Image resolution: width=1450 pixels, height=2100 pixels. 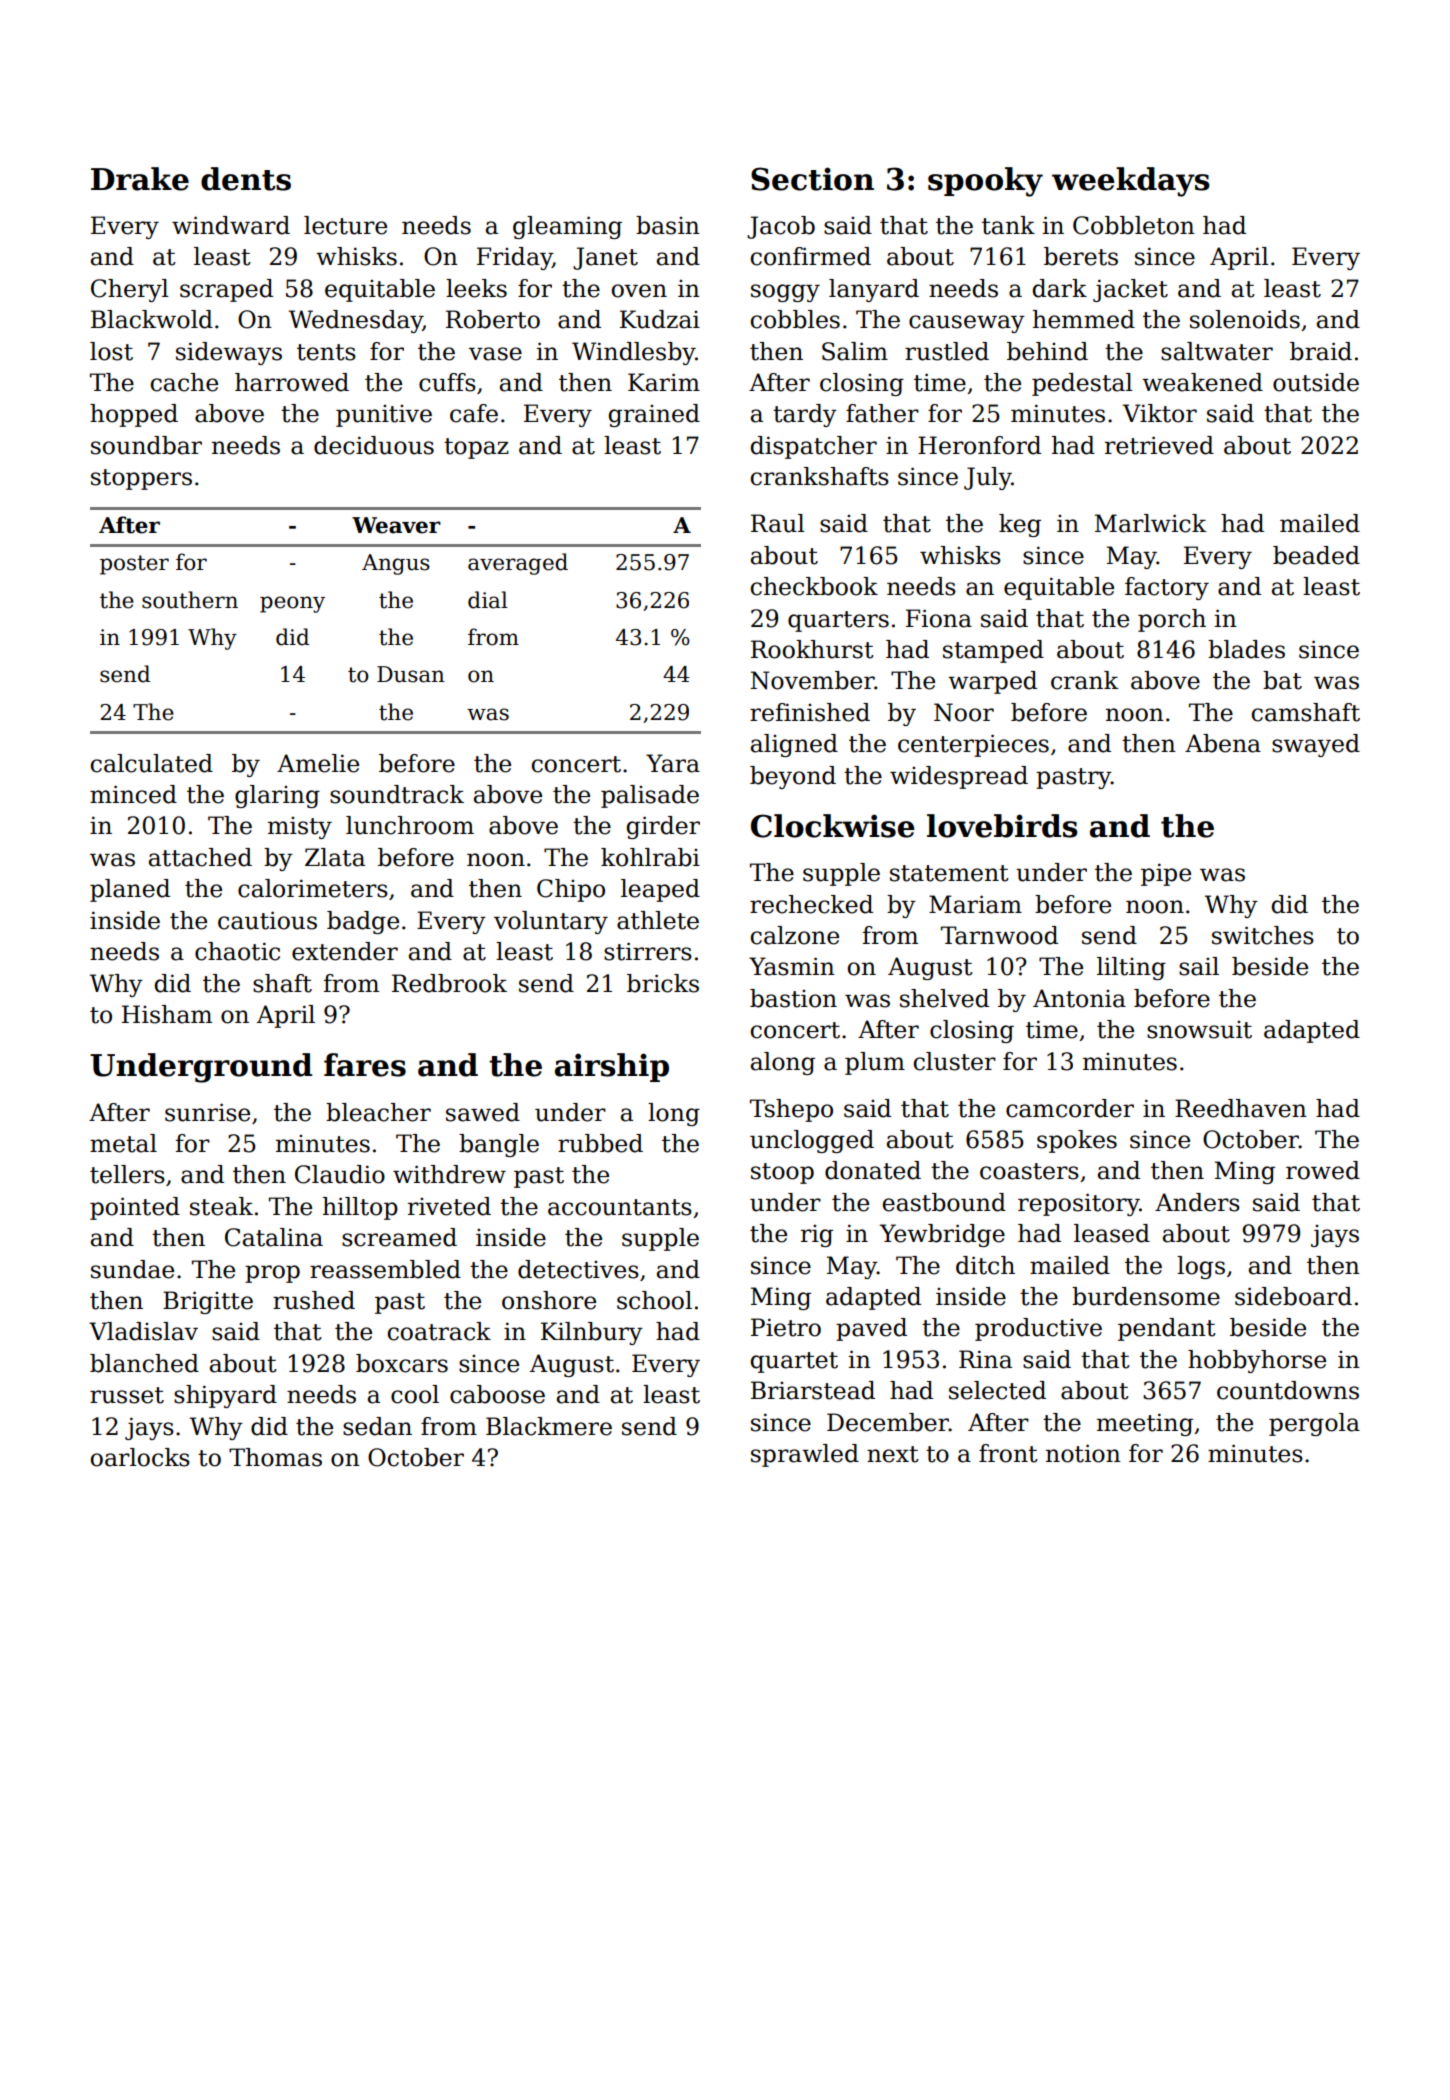 What do you see at coordinates (275, 1457) in the screenshot?
I see `Thomas` at bounding box center [275, 1457].
